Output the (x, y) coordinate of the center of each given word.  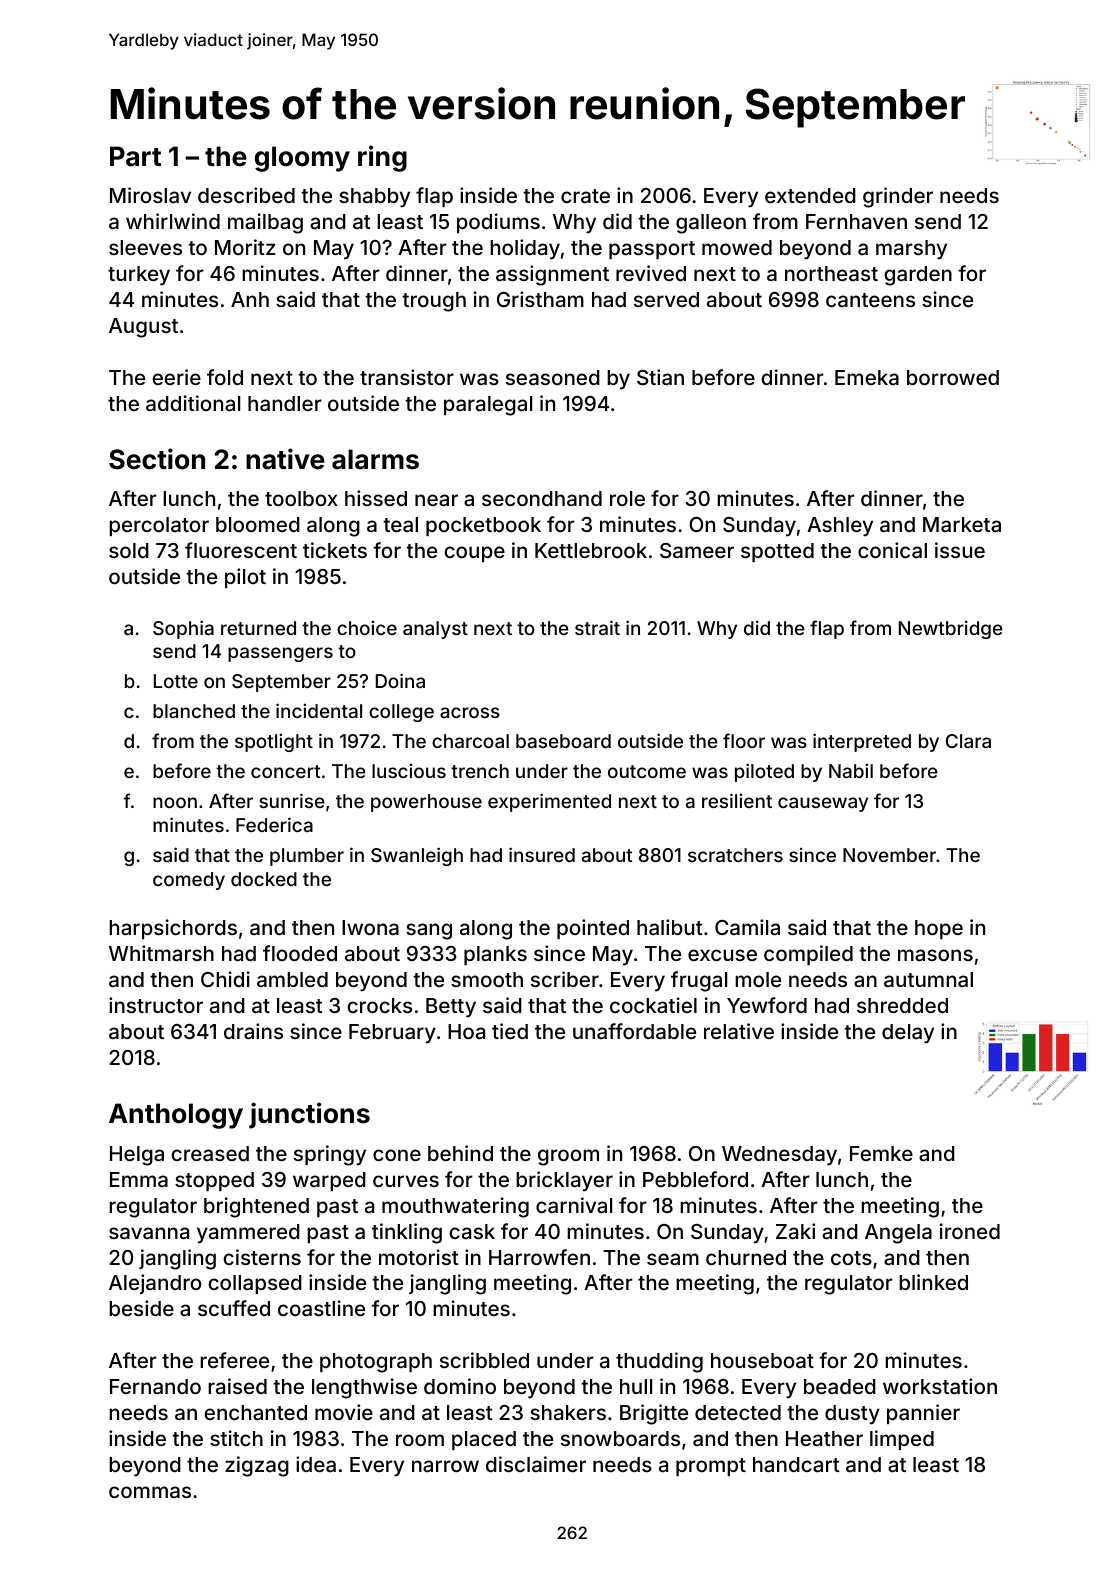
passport (652, 250)
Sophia (183, 629)
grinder (898, 197)
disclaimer (536, 1464)
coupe (474, 554)
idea (316, 1464)
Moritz (245, 247)
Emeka (867, 377)
